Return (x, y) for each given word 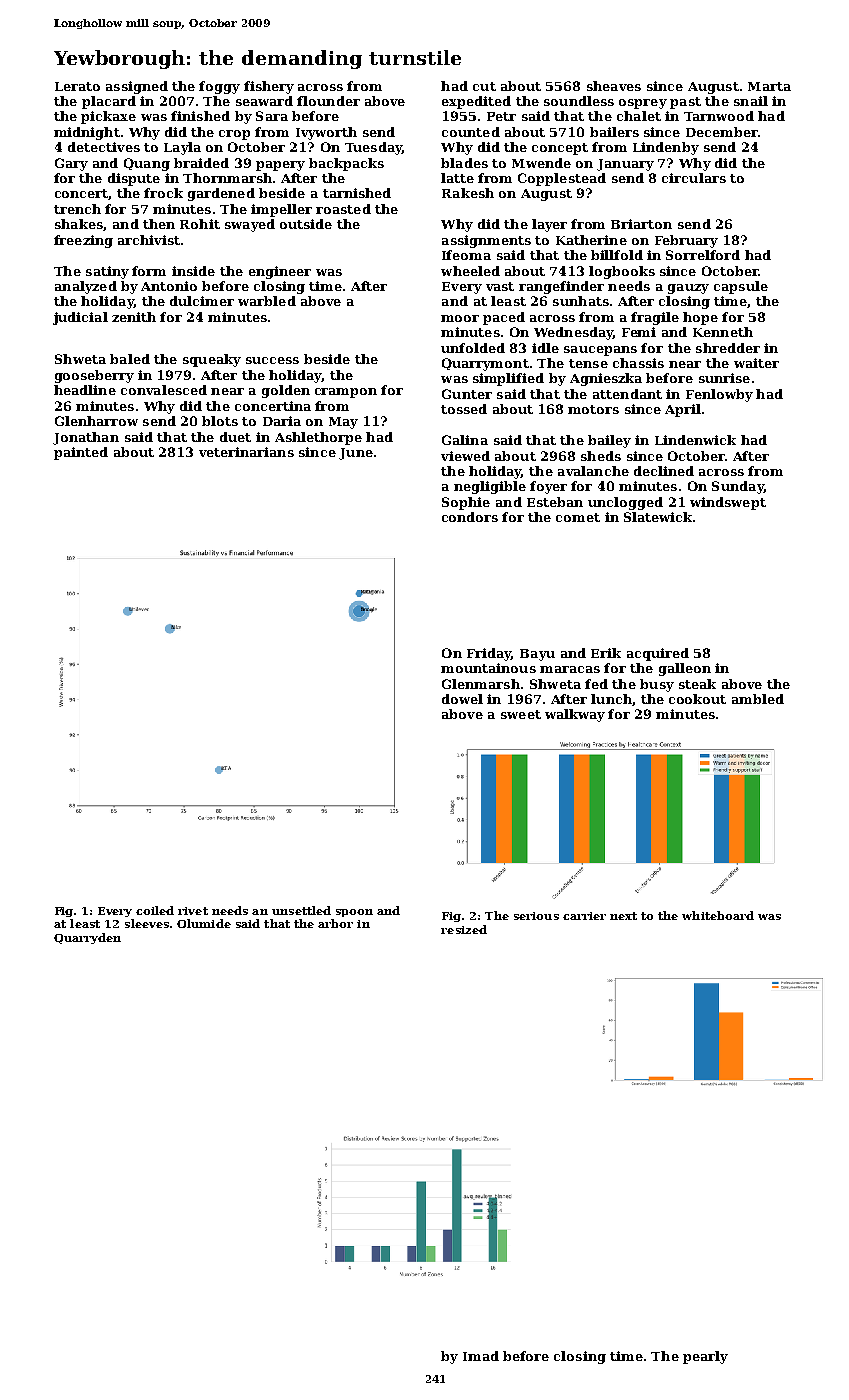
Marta (769, 86)
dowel (462, 699)
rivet (193, 911)
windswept (728, 503)
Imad (481, 1356)
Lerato (77, 86)
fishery (269, 87)
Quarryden (87, 938)
